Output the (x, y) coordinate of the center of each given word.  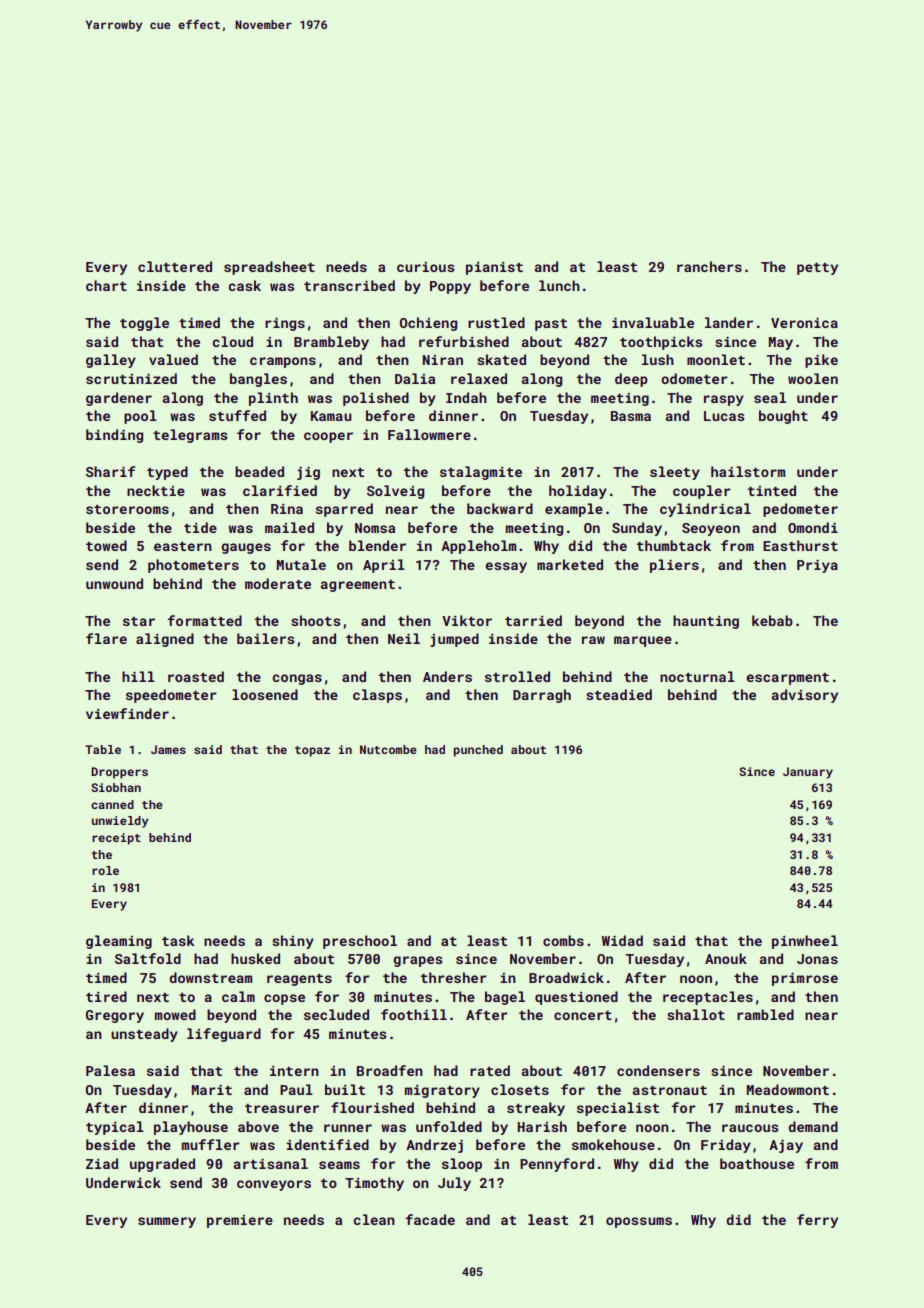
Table (103, 749)
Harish (542, 1126)
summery (167, 1222)
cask (245, 285)
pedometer (800, 510)
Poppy (450, 287)
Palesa (110, 1070)
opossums (639, 1222)
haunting (706, 622)
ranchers (709, 266)
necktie (156, 490)
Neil (404, 638)
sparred (344, 510)
